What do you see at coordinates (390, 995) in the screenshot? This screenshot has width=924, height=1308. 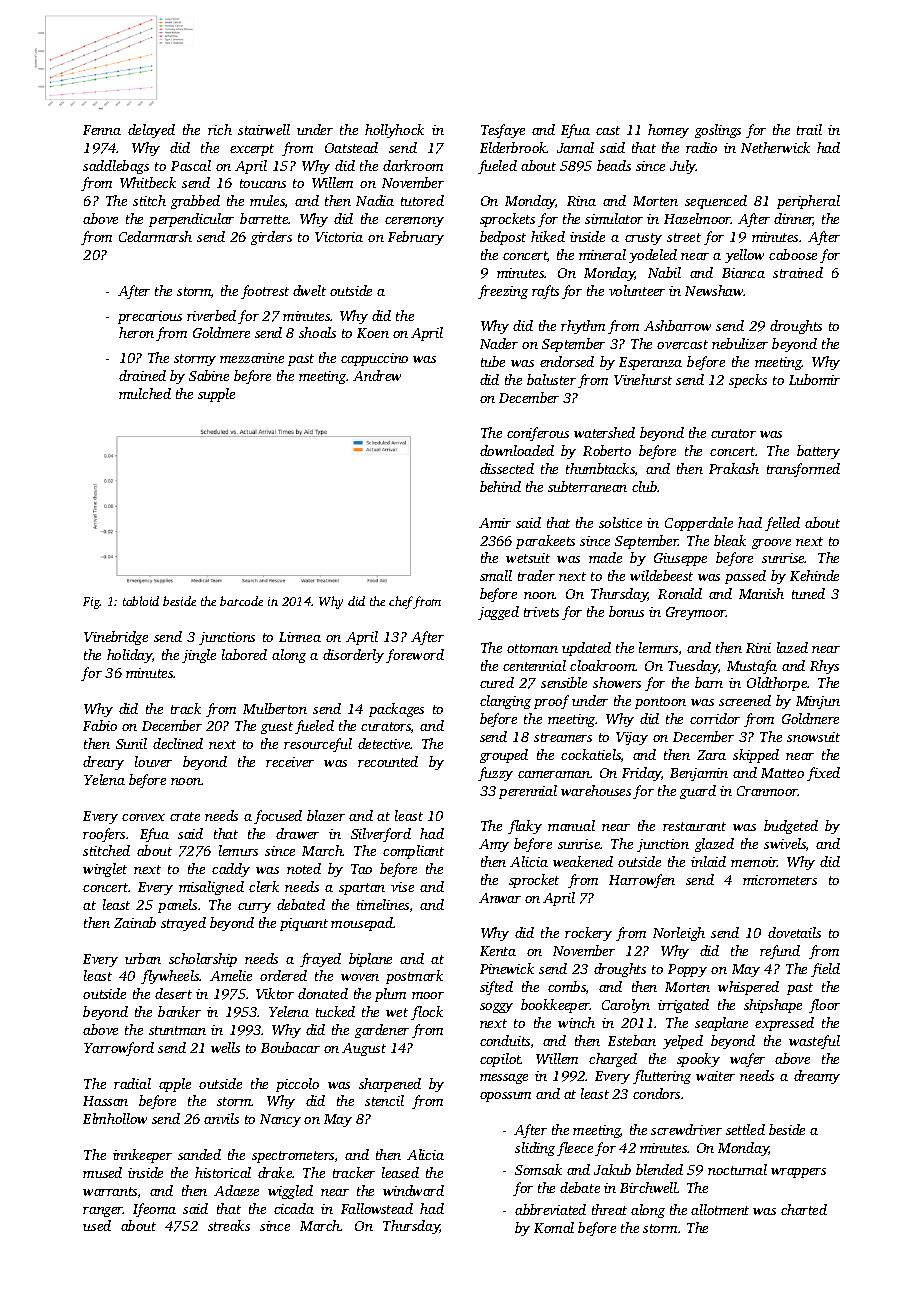 I see `plum` at bounding box center [390, 995].
